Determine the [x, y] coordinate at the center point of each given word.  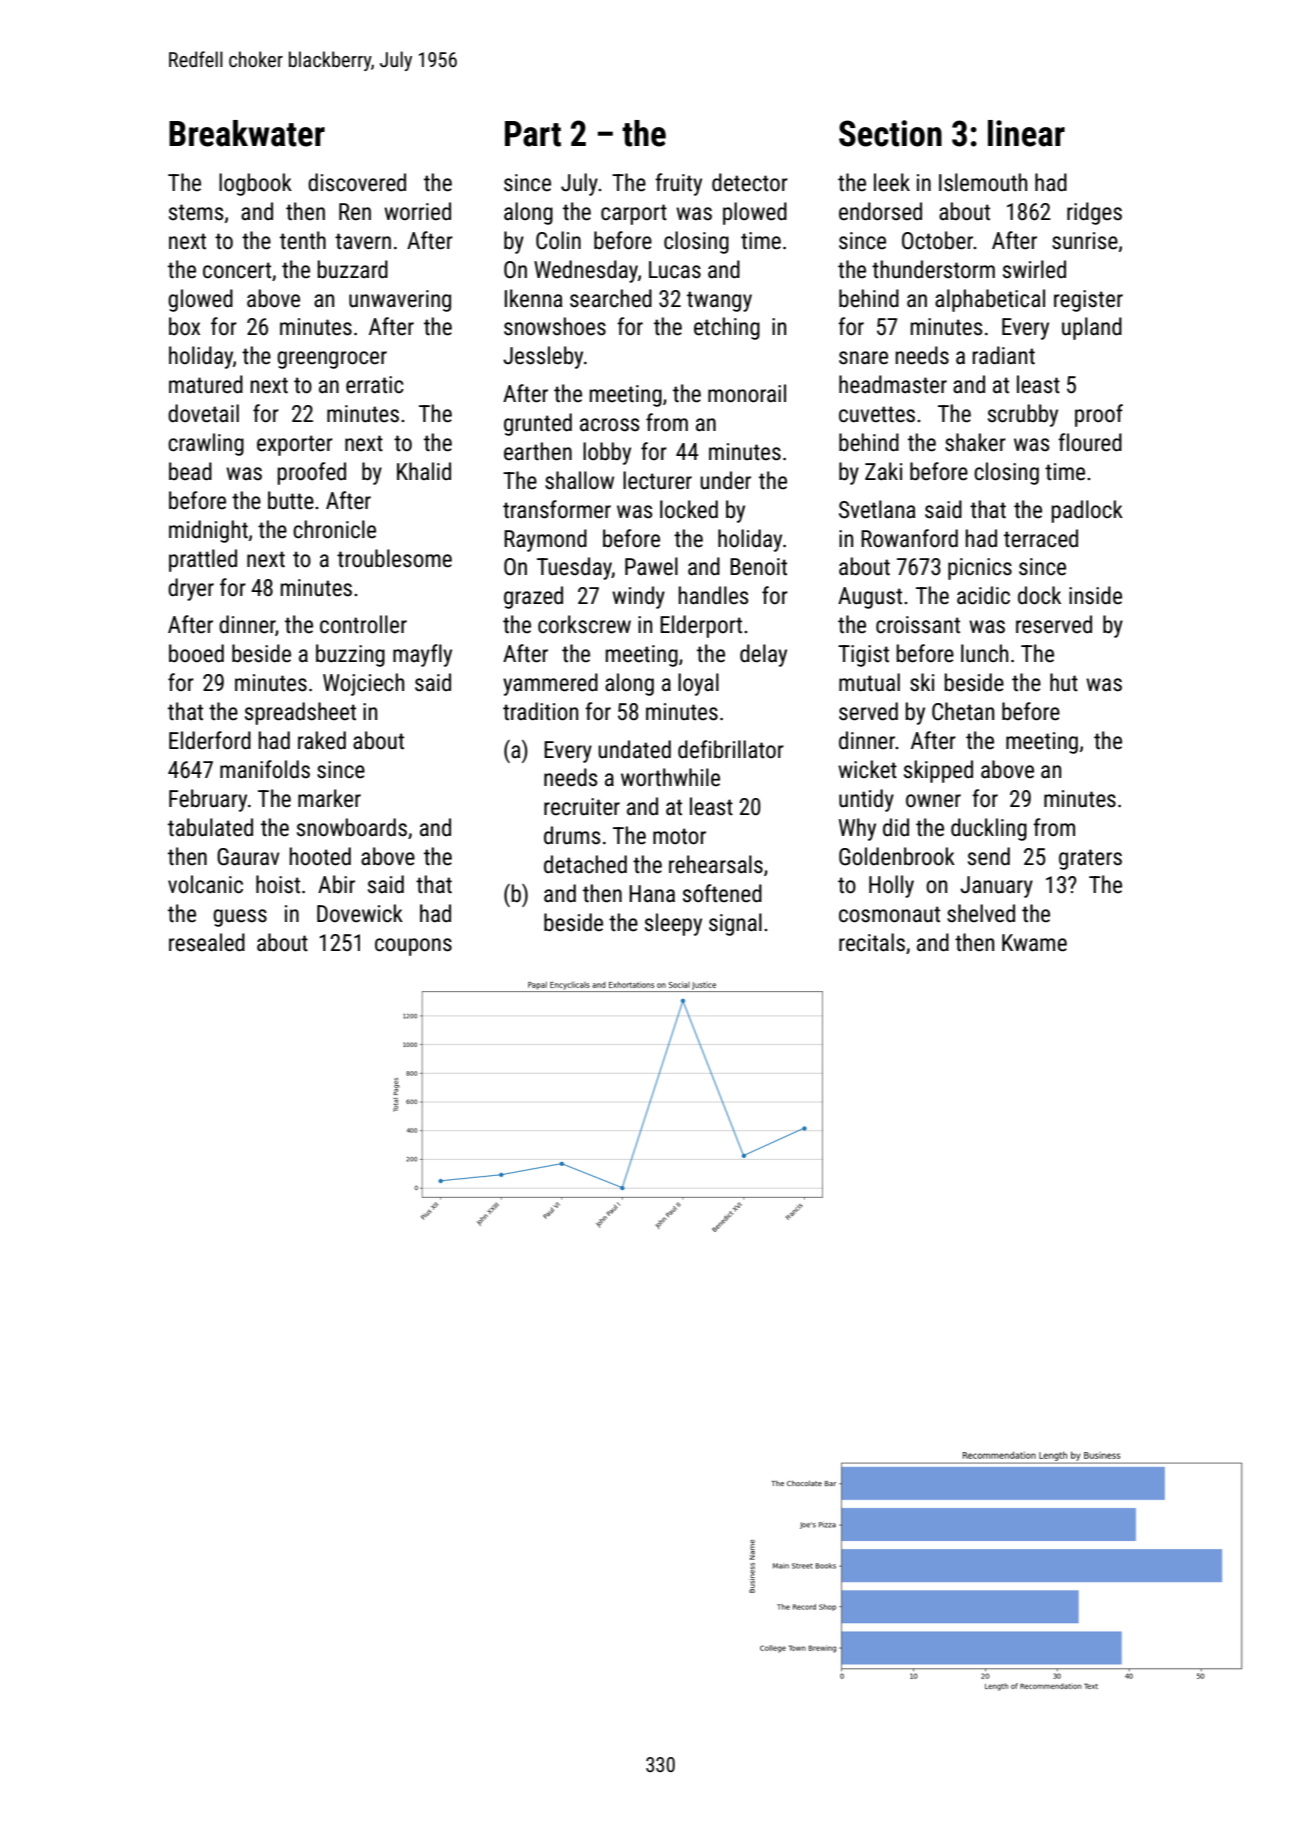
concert [237, 270]
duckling [989, 829]
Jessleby [543, 357]
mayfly [422, 655]
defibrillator [731, 749]
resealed [207, 942]
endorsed [880, 211]
